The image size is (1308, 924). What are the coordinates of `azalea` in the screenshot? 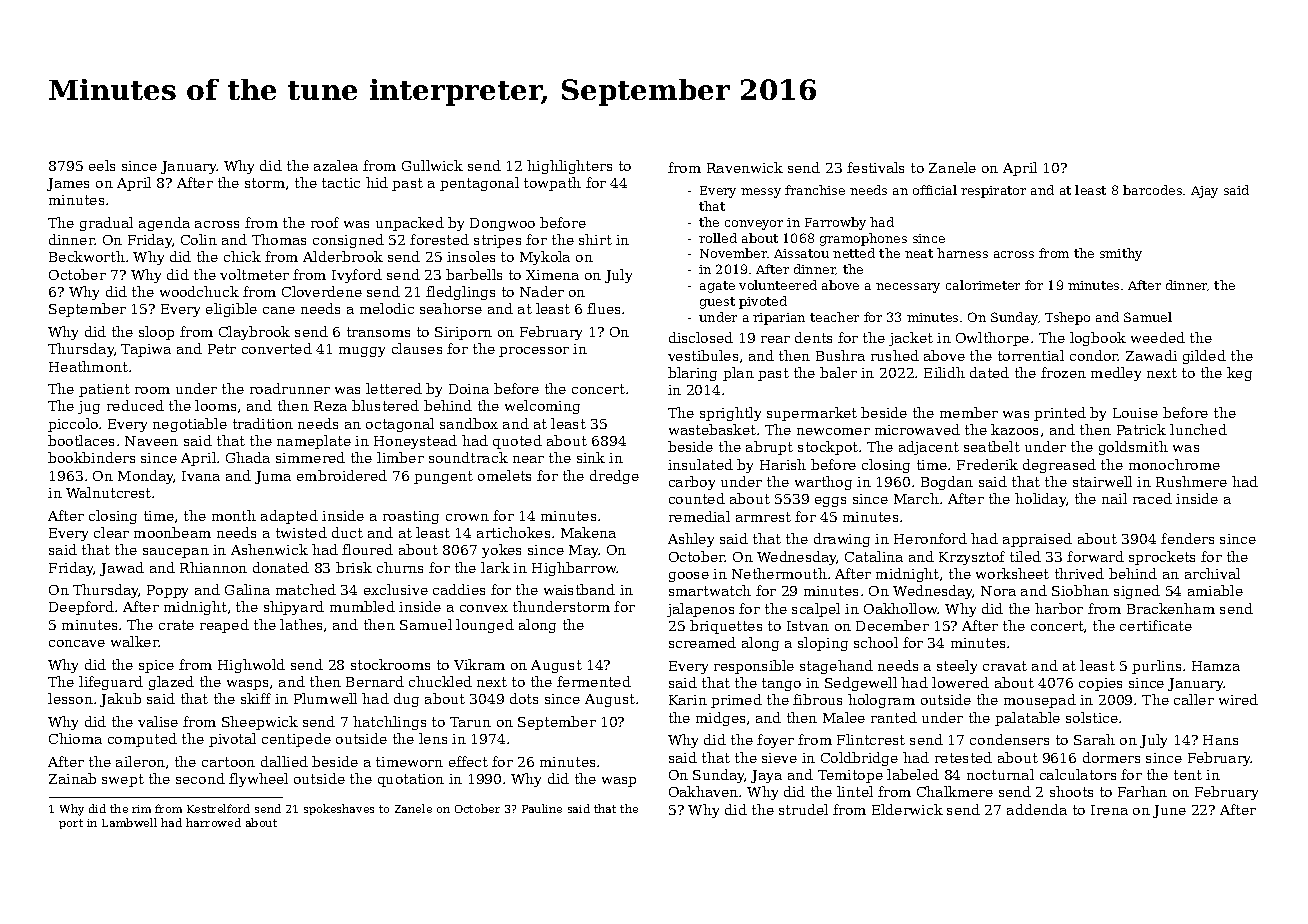 It's located at (336, 165).
